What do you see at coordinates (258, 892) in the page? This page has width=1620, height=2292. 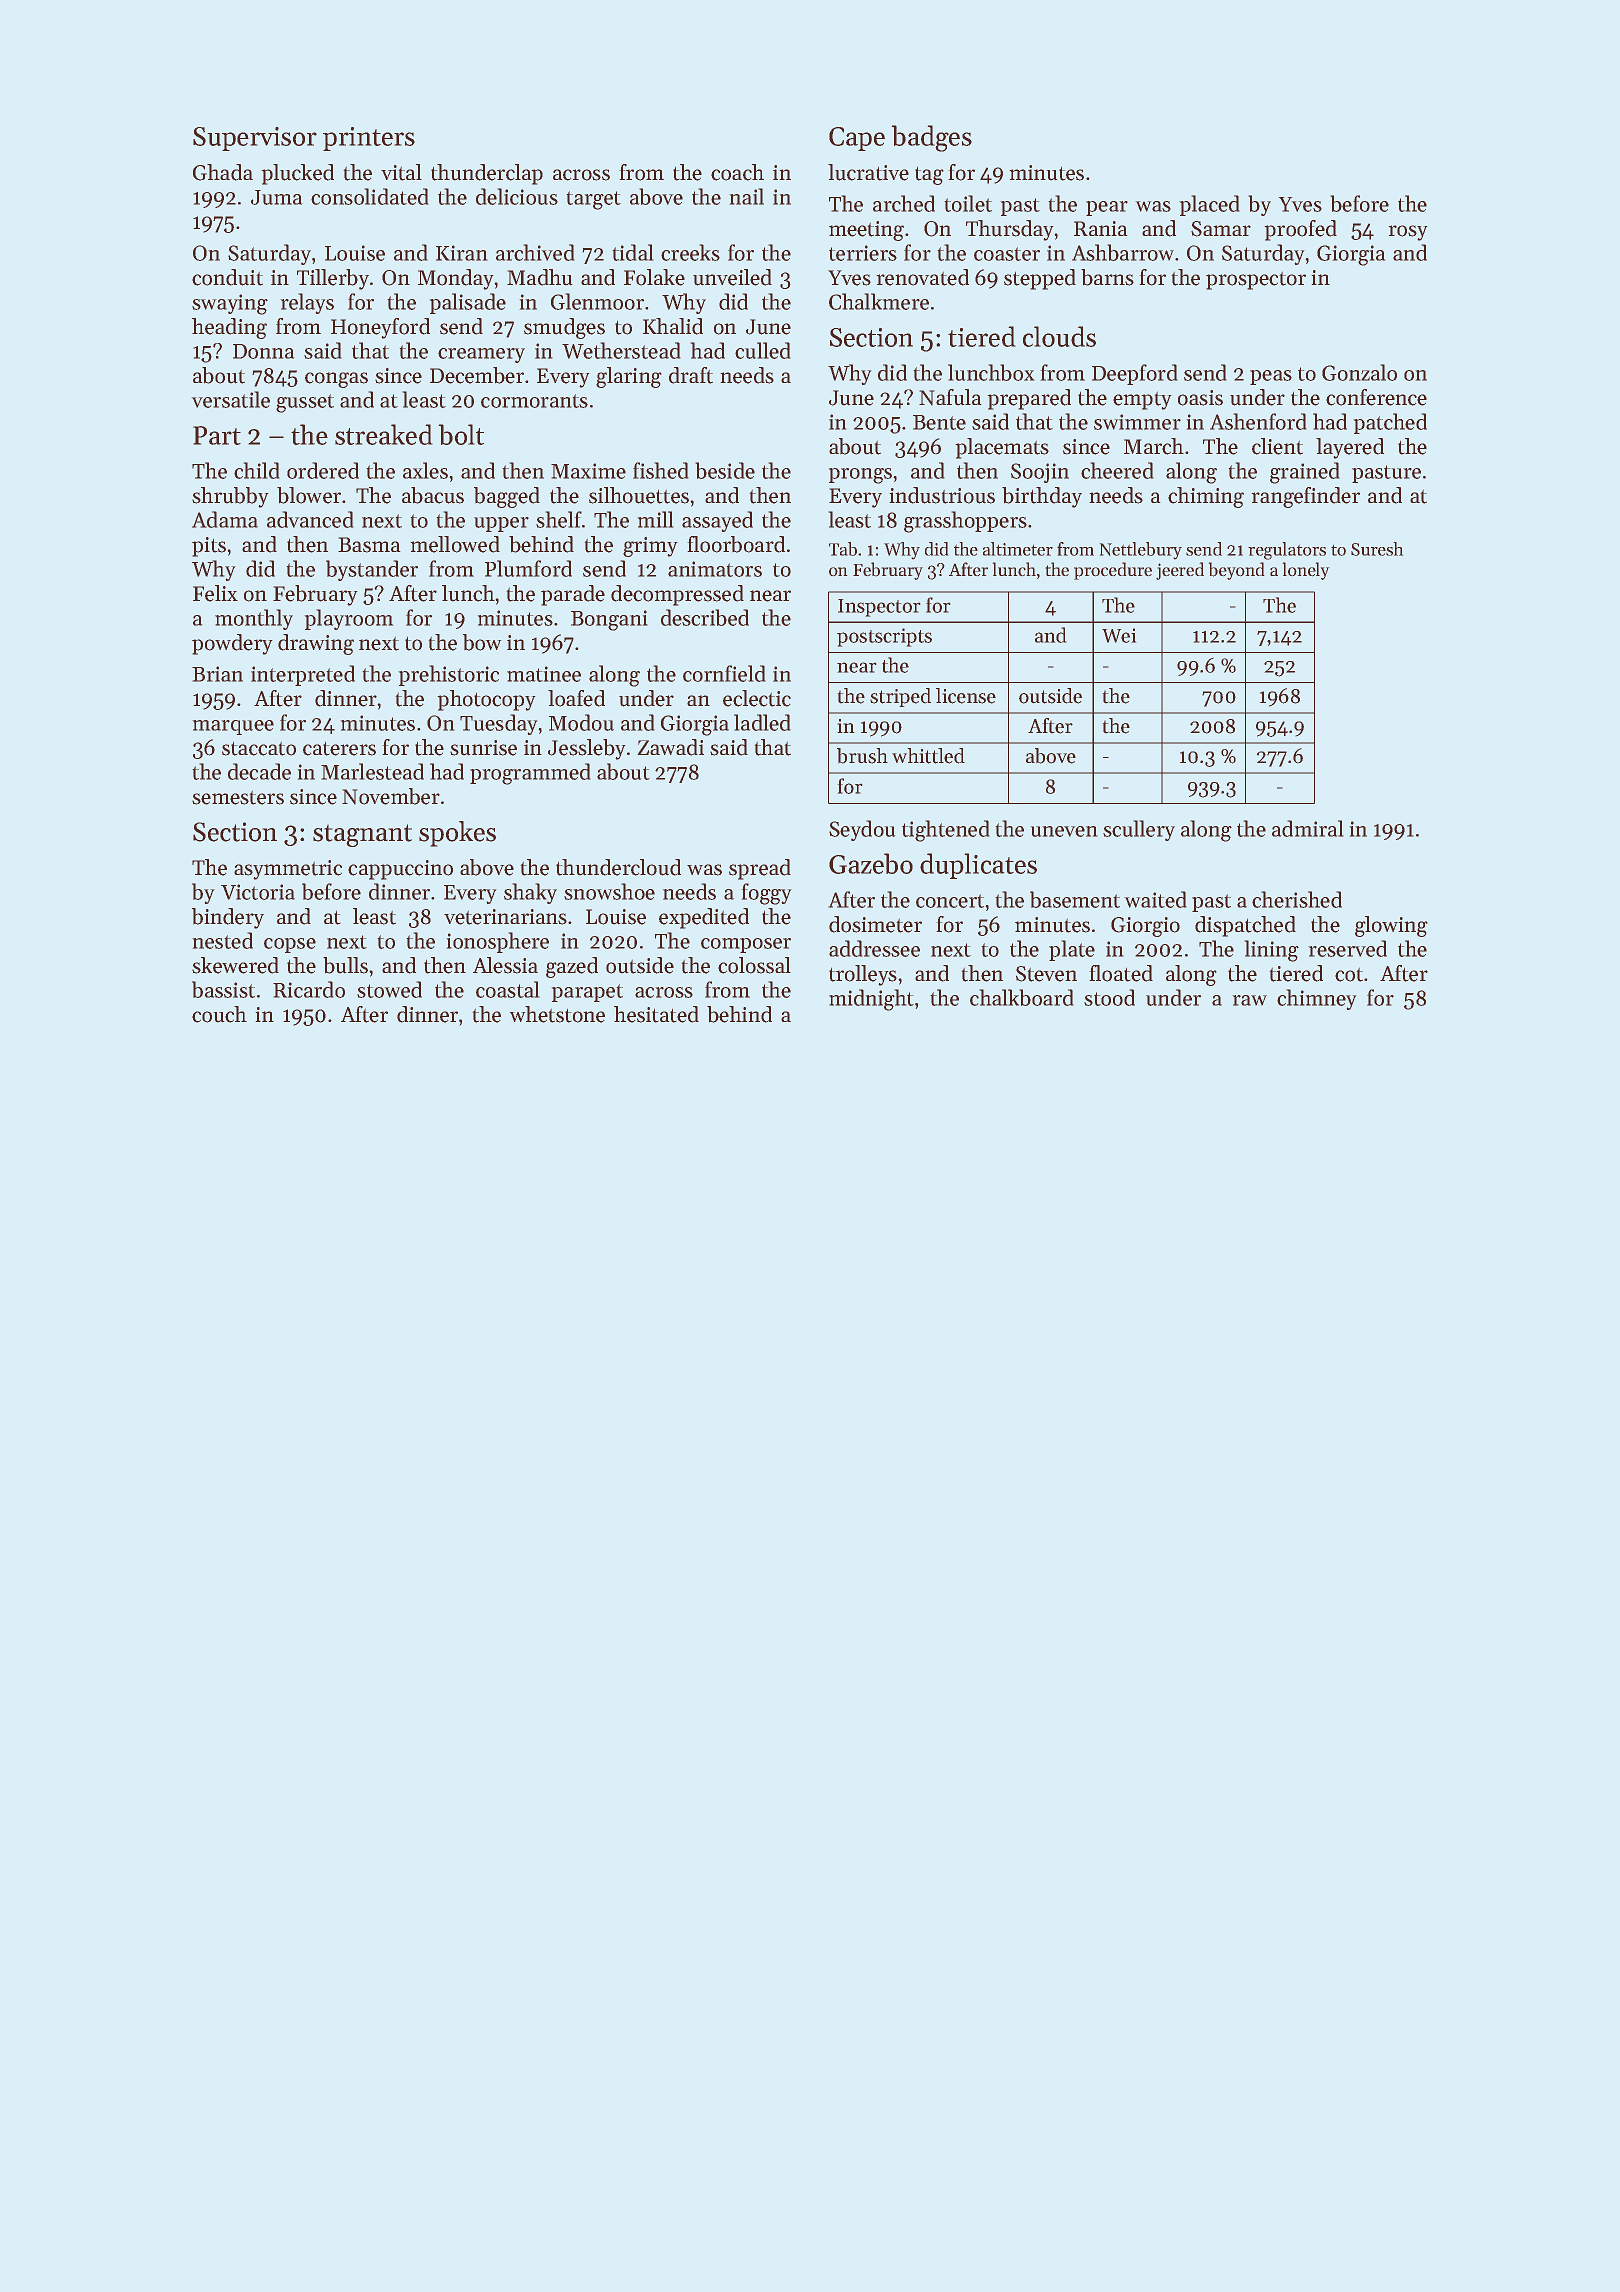 I see `Victoria` at bounding box center [258, 892].
